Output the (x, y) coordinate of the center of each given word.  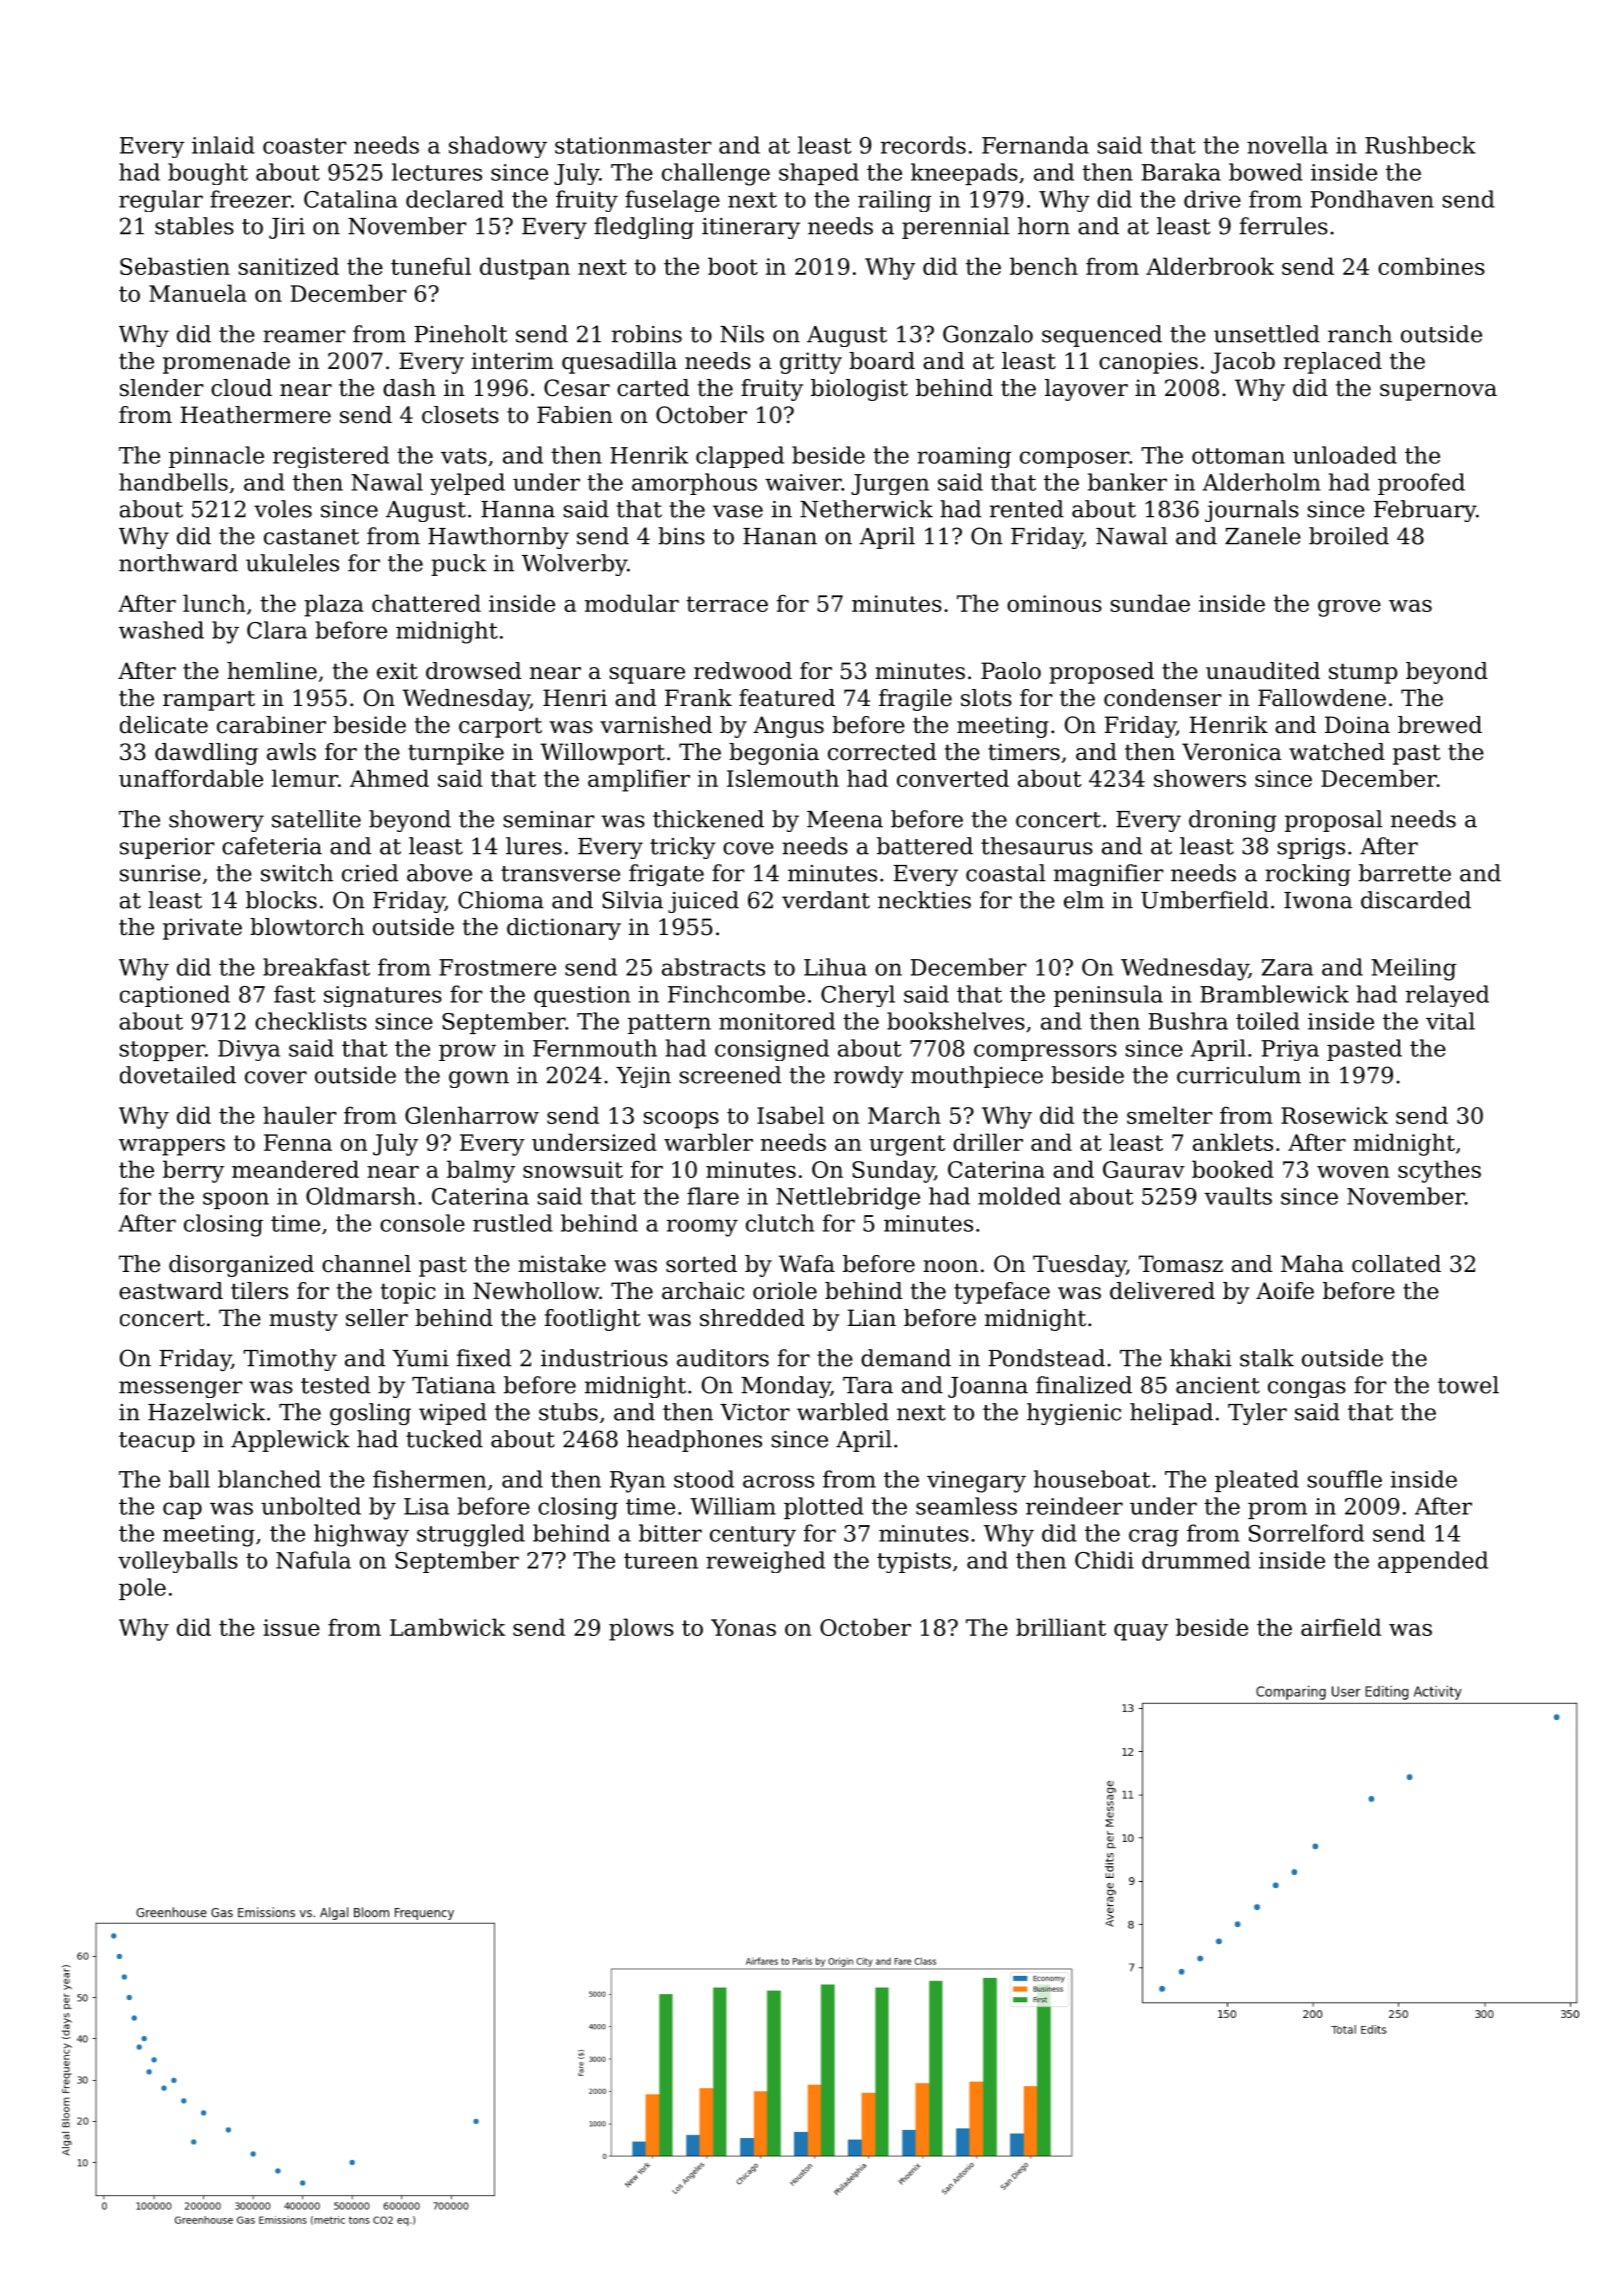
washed (161, 630)
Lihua (835, 967)
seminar (549, 819)
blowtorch (307, 927)
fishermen (429, 1479)
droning (1233, 821)
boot (733, 266)
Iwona (1318, 900)
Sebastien (175, 266)
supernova (1438, 392)
